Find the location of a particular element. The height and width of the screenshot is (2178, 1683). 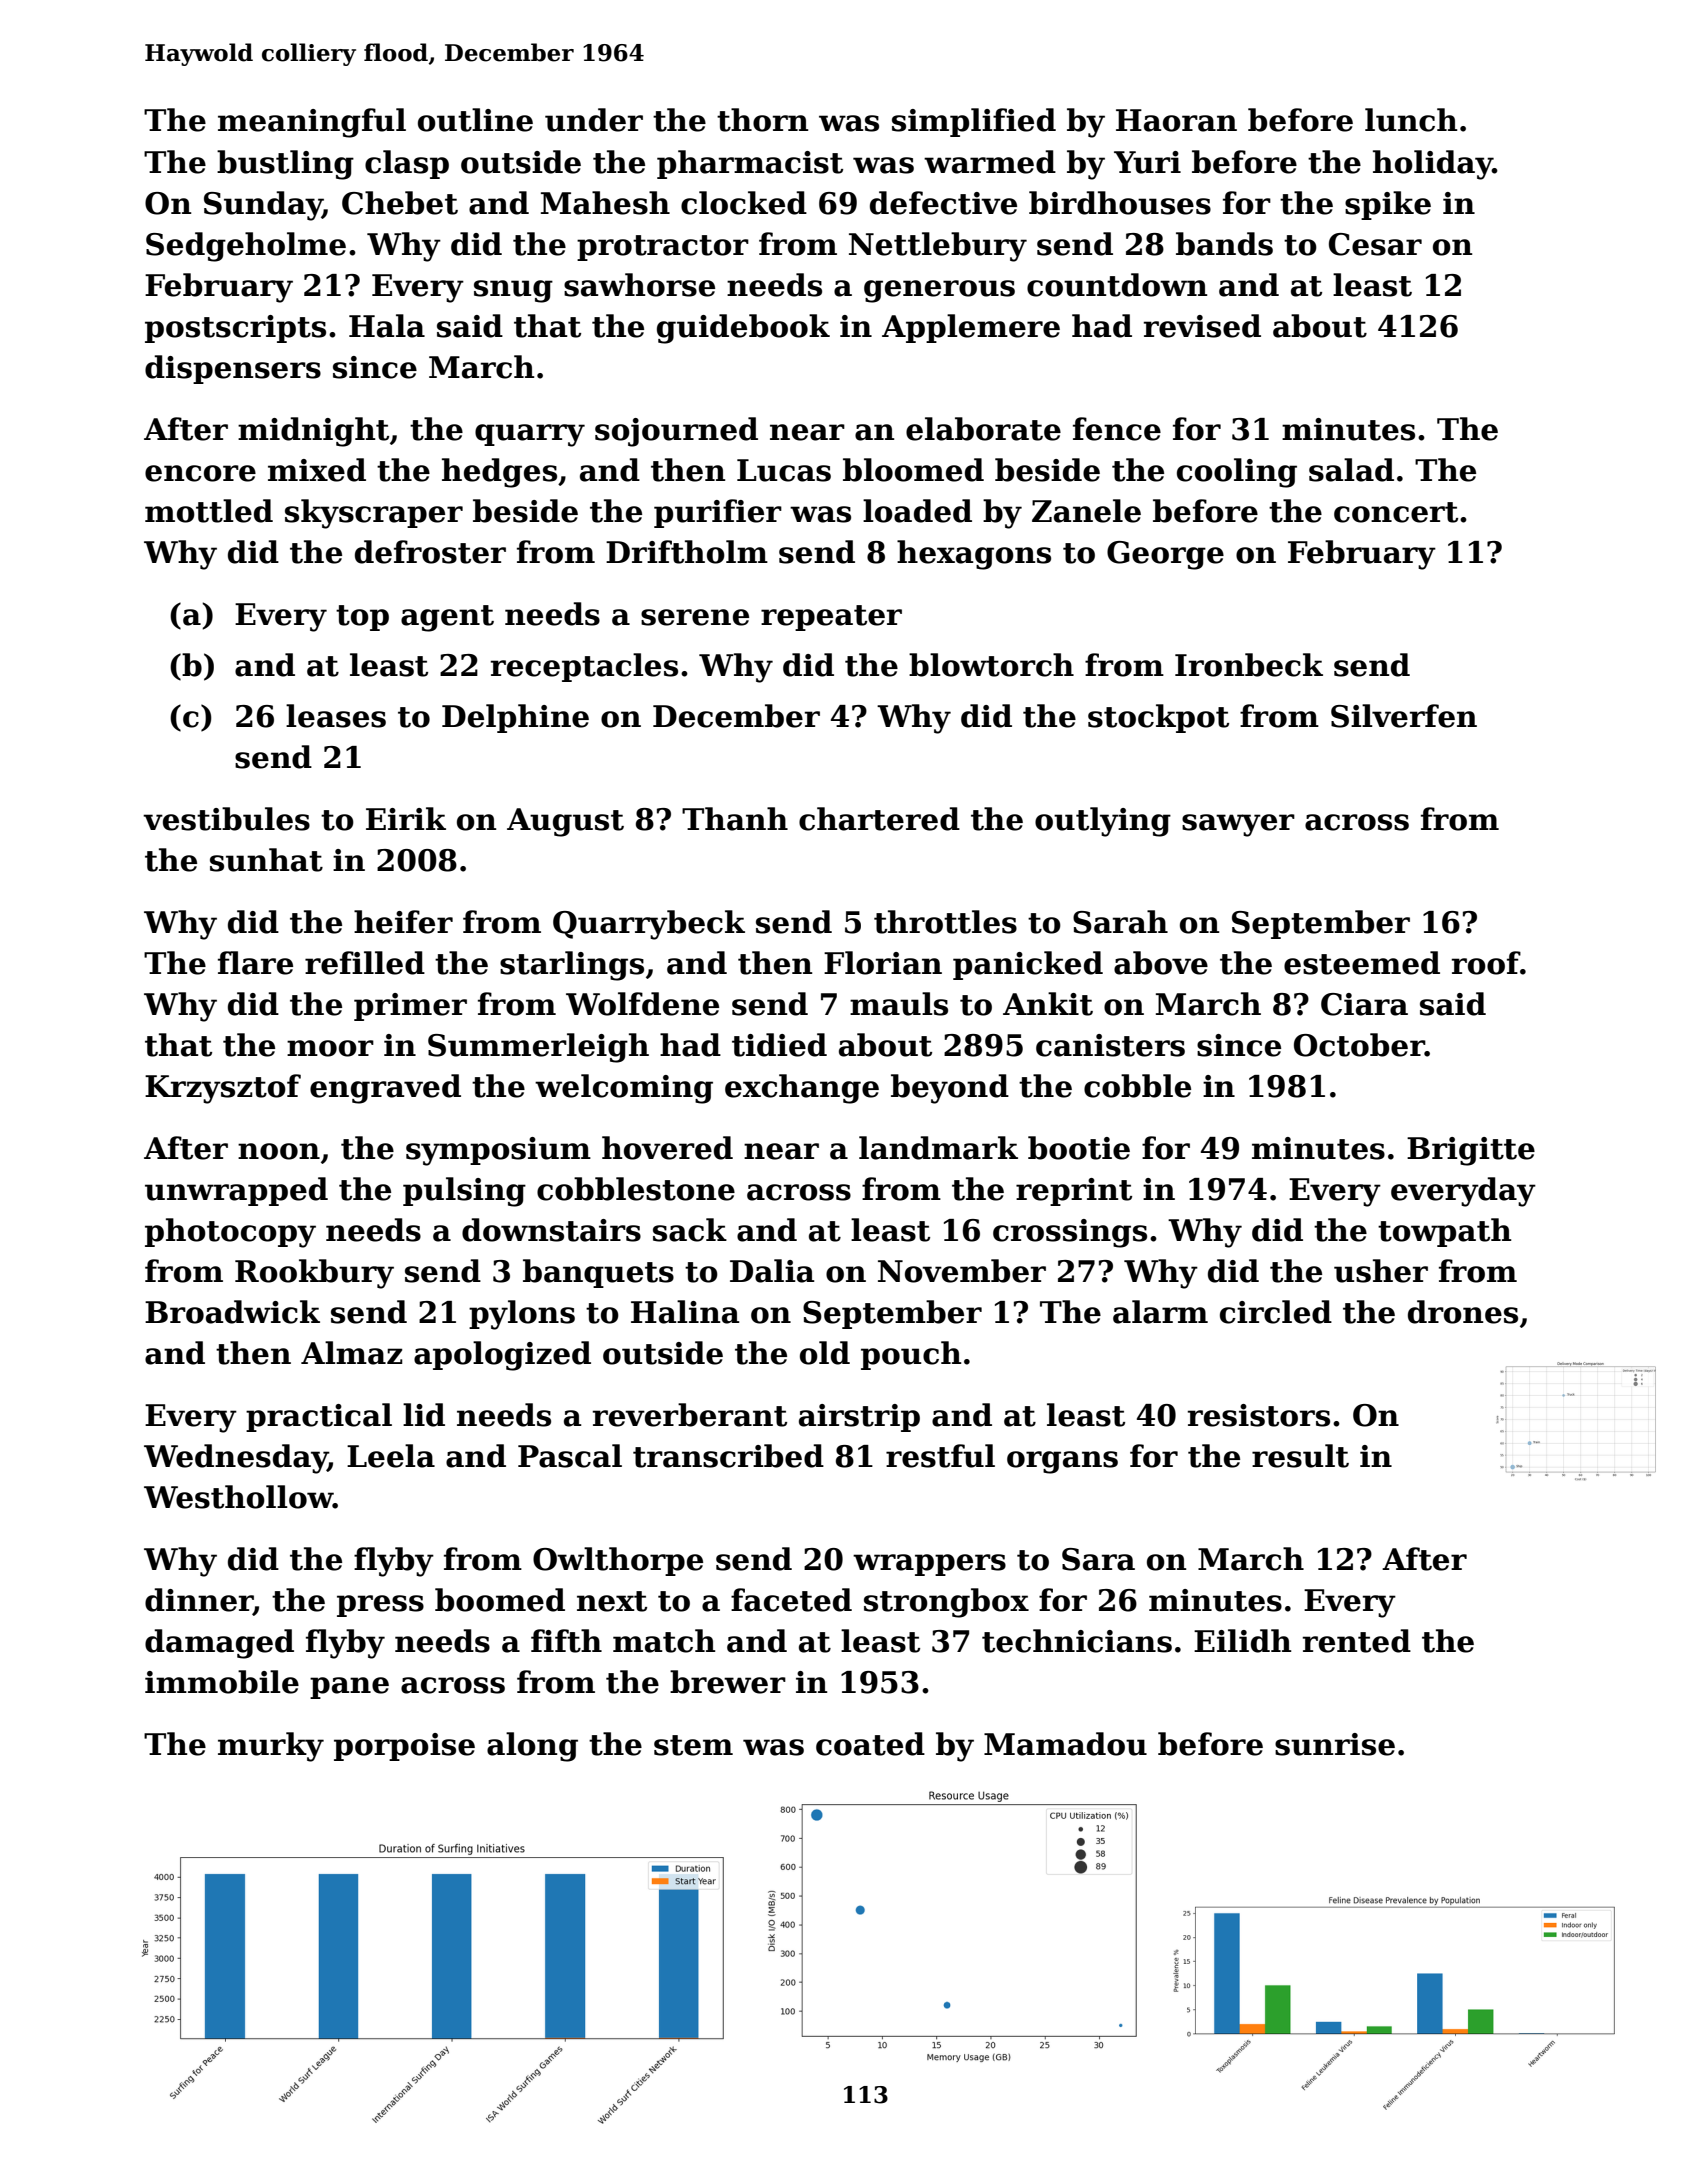

concert is located at coordinates (1396, 512).
